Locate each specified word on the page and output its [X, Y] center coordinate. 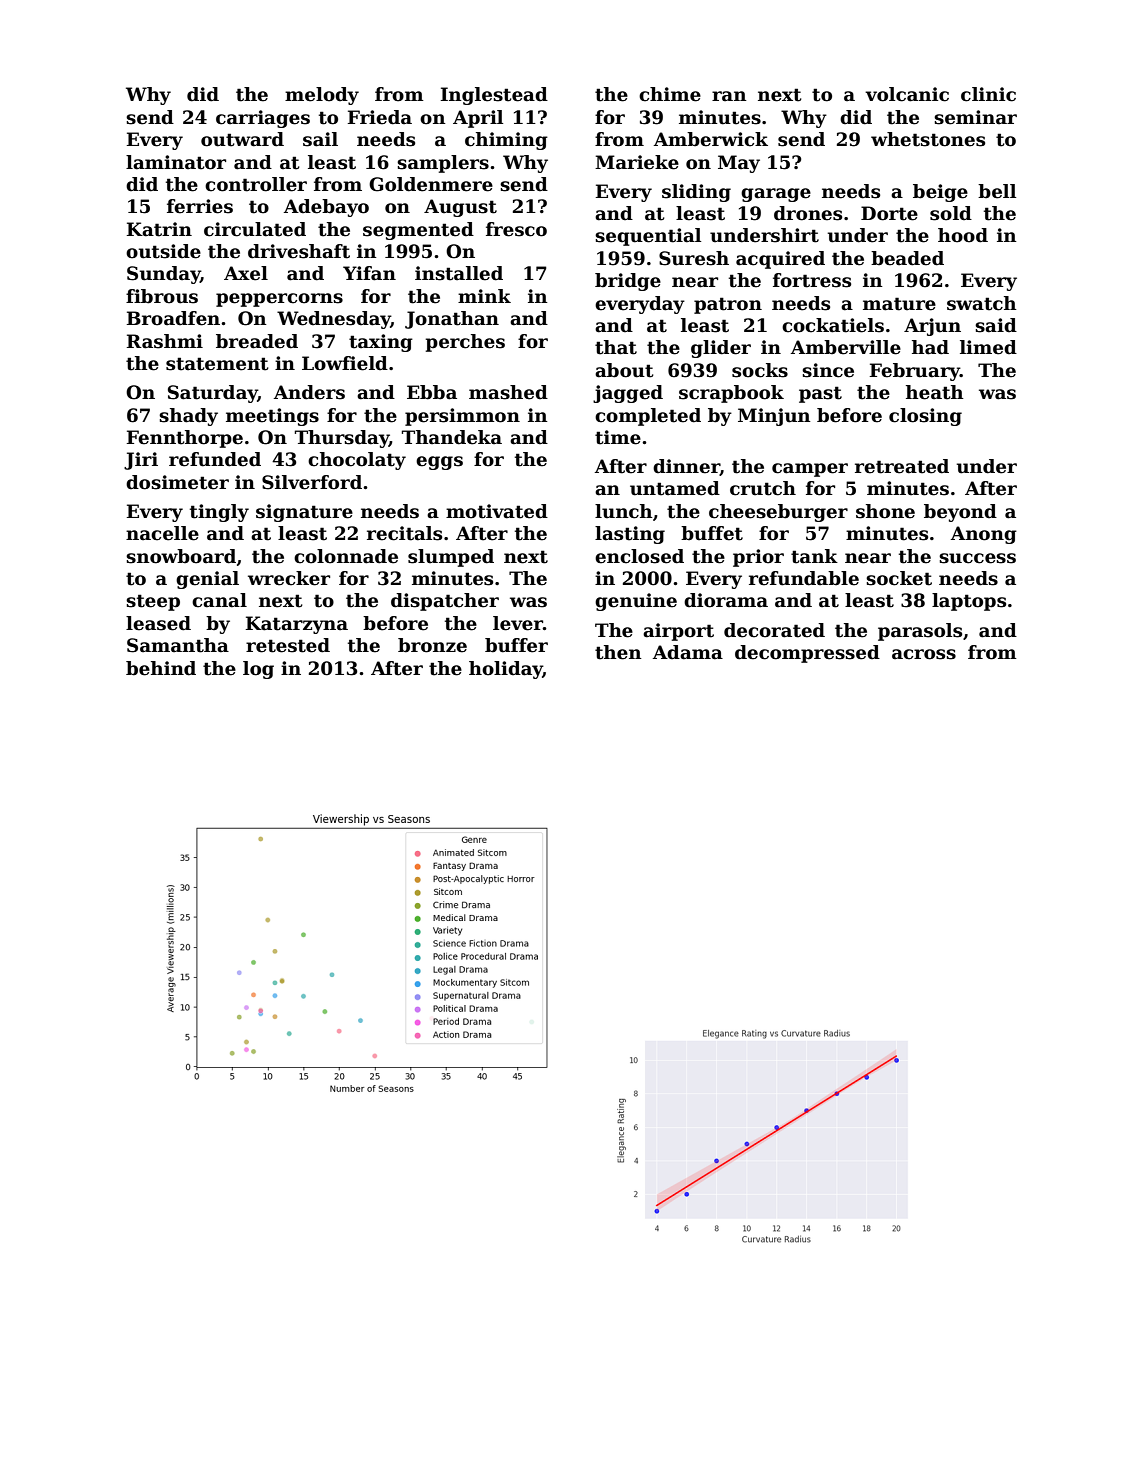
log [258, 670]
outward [242, 139]
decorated [774, 630]
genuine [636, 602]
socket [899, 578]
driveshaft [299, 251]
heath [935, 392]
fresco [516, 229]
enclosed [639, 556]
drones [808, 213]
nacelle [162, 533]
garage [776, 195]
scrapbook [731, 394]
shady [188, 417]
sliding [696, 193]
